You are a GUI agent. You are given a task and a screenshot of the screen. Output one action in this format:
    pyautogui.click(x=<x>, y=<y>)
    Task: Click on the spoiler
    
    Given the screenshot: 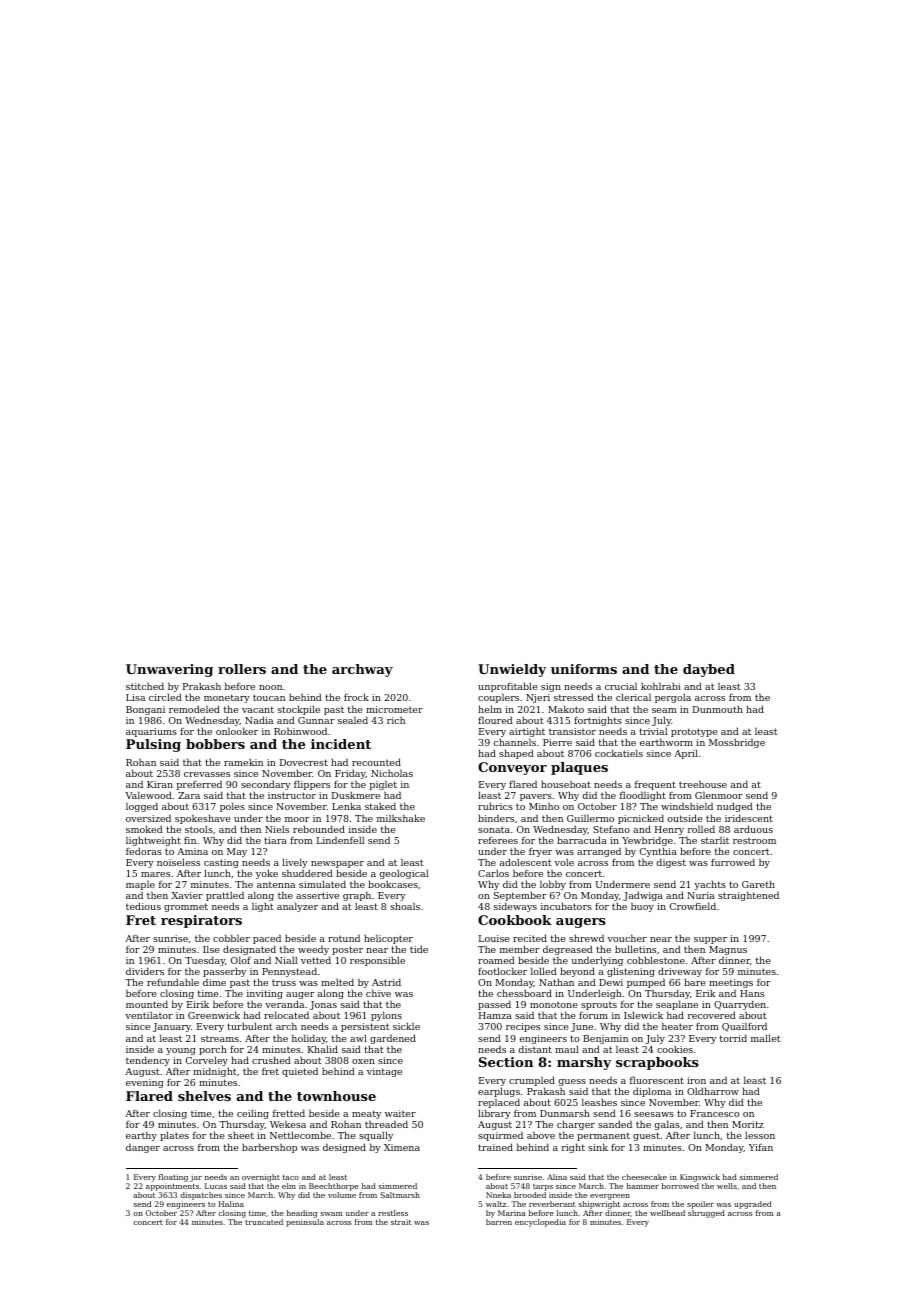 What is the action you would take?
    pyautogui.click(x=700, y=1205)
